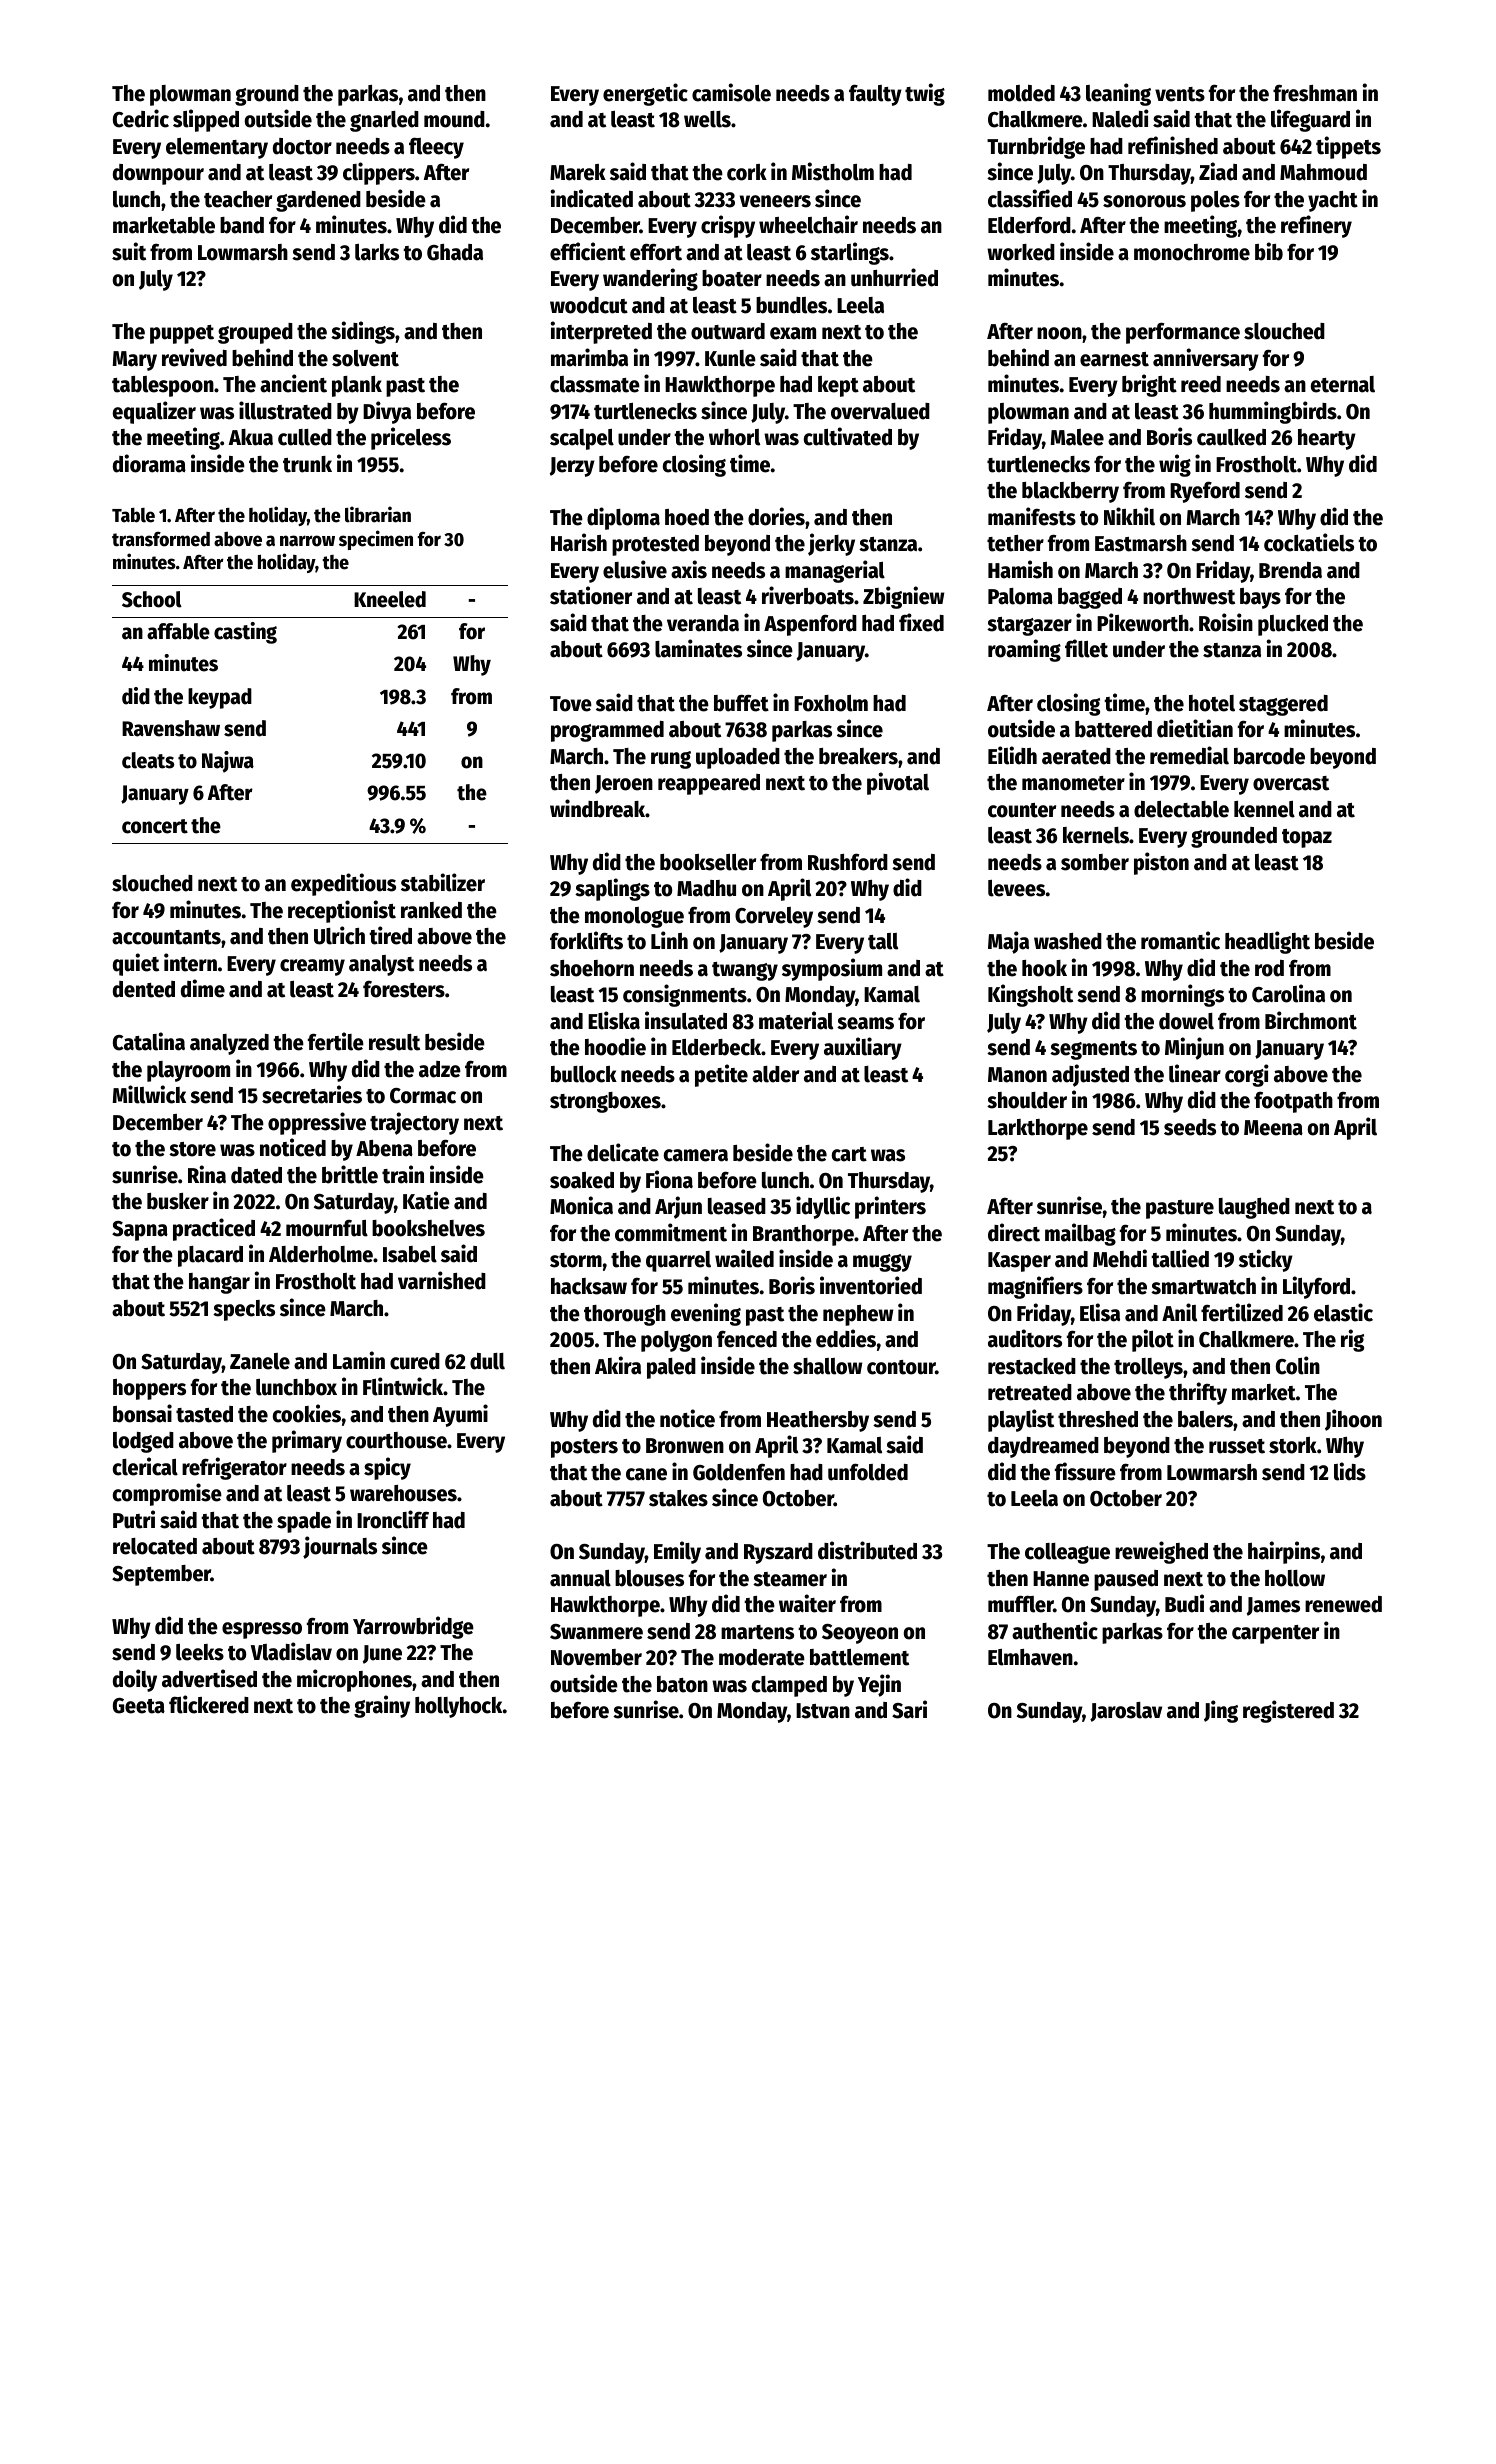 The height and width of the image is (2464, 1496). Describe the element at coordinates (793, 333) in the image. I see `exam` at that location.
